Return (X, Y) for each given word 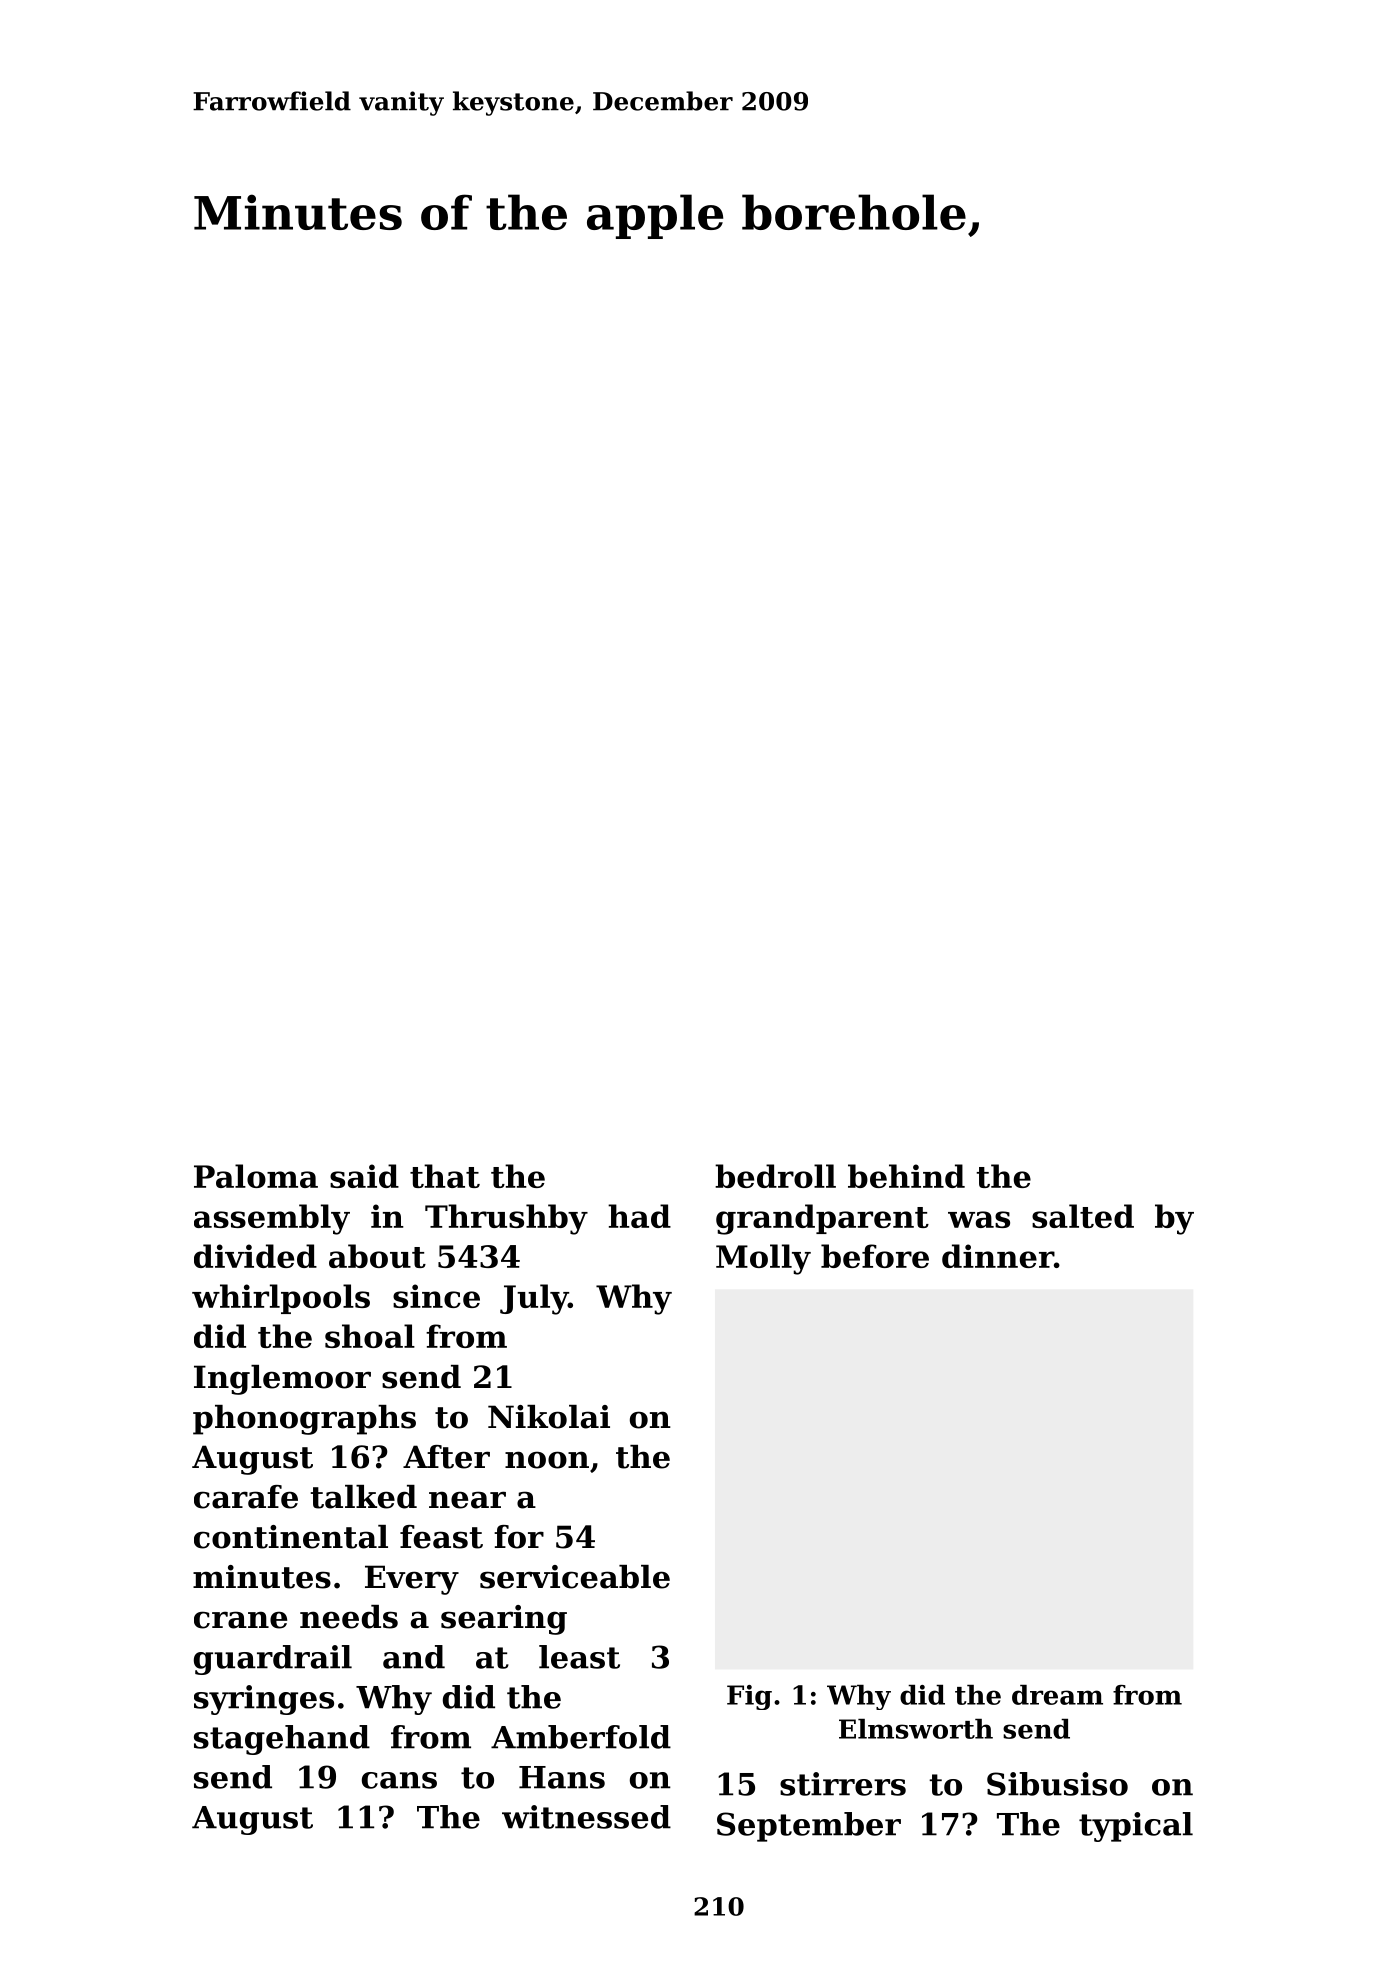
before (875, 1256)
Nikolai (549, 1417)
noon (547, 1460)
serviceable (575, 1577)
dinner (998, 1256)
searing (504, 1620)
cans (399, 1780)
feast (441, 1537)
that (445, 1176)
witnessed (586, 1817)
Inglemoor (282, 1380)
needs (349, 1617)
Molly (763, 1259)
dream (1057, 1695)
